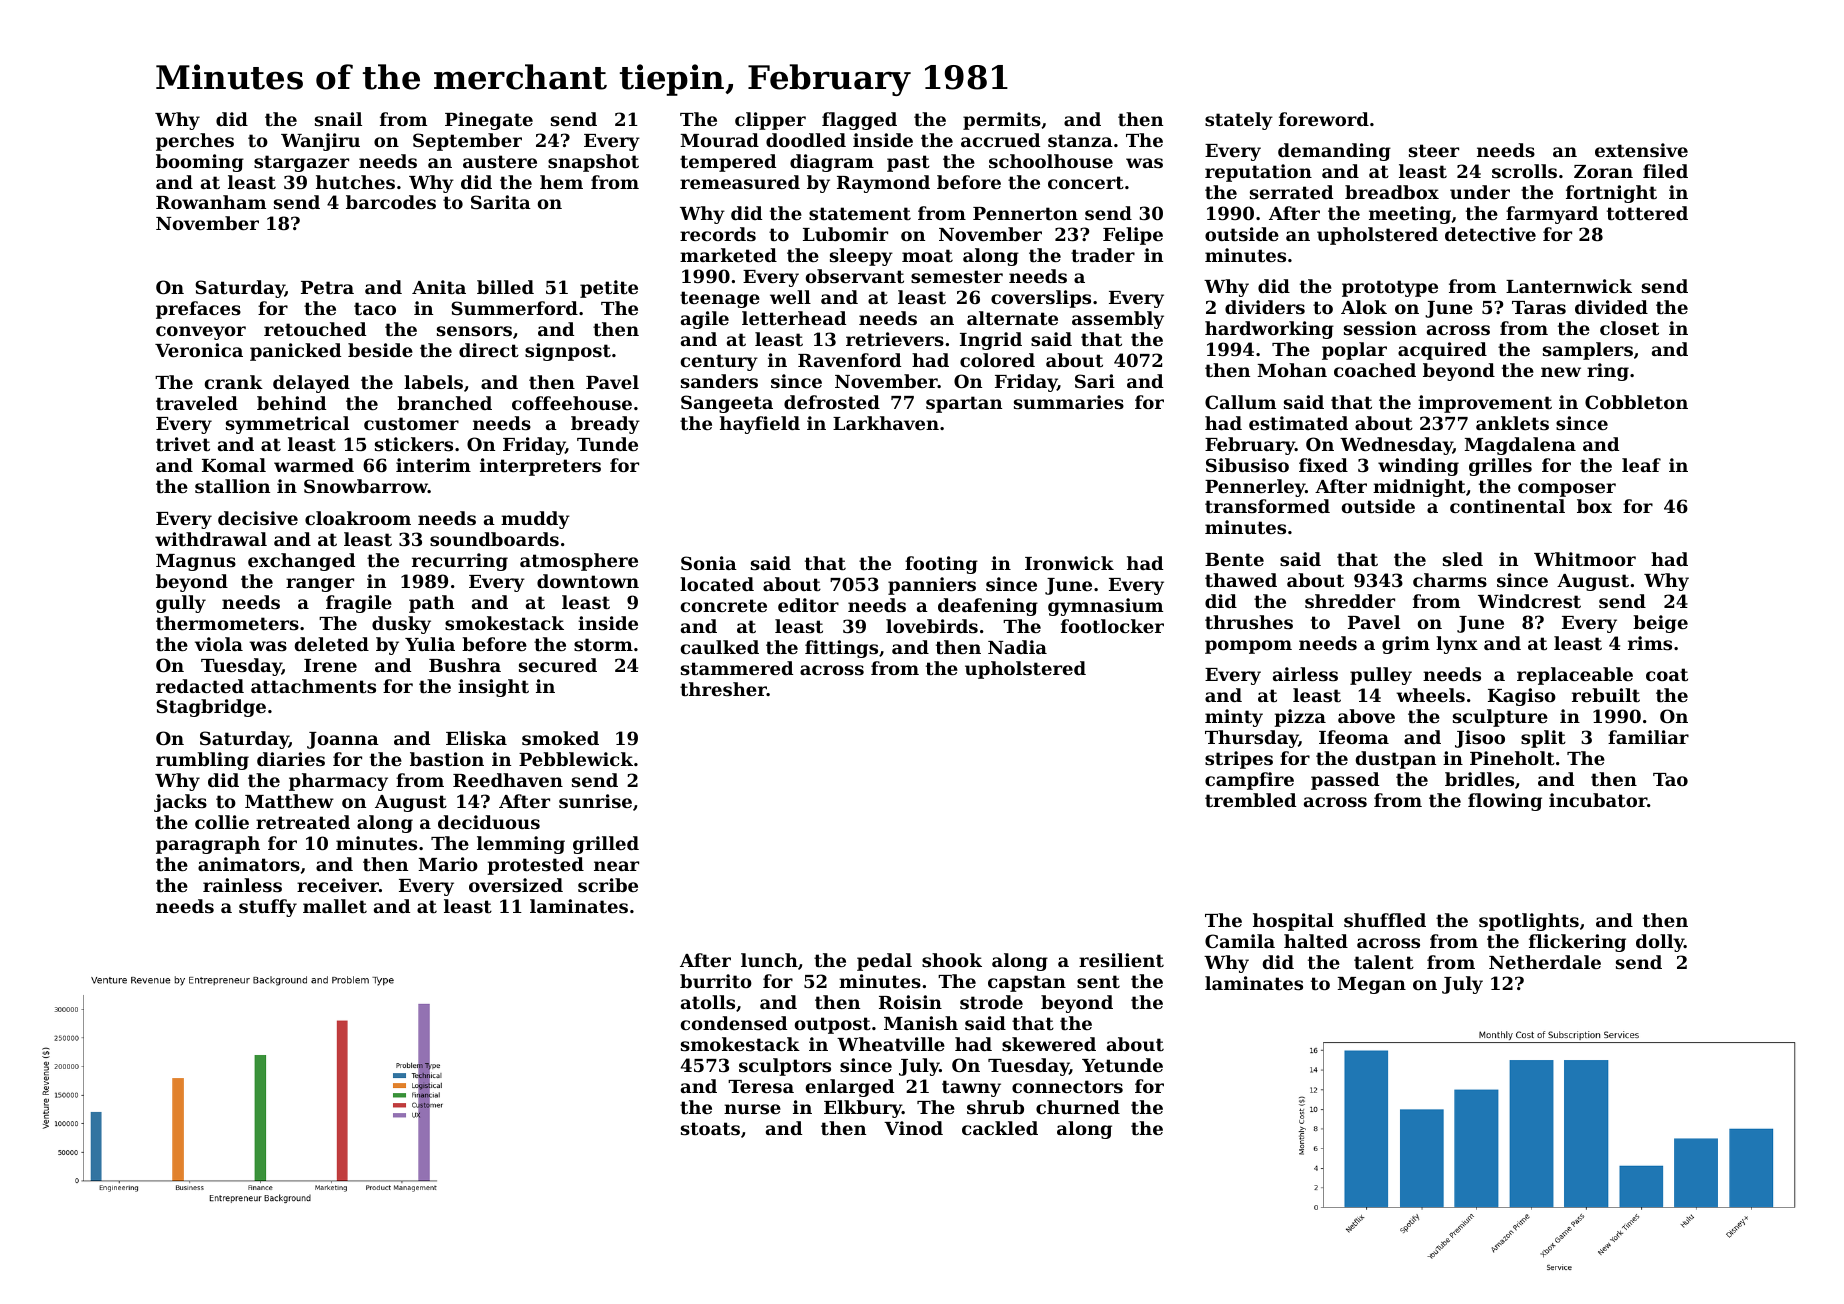 The height and width of the screenshot is (1304, 1844). I want to click on perches, so click(195, 142).
